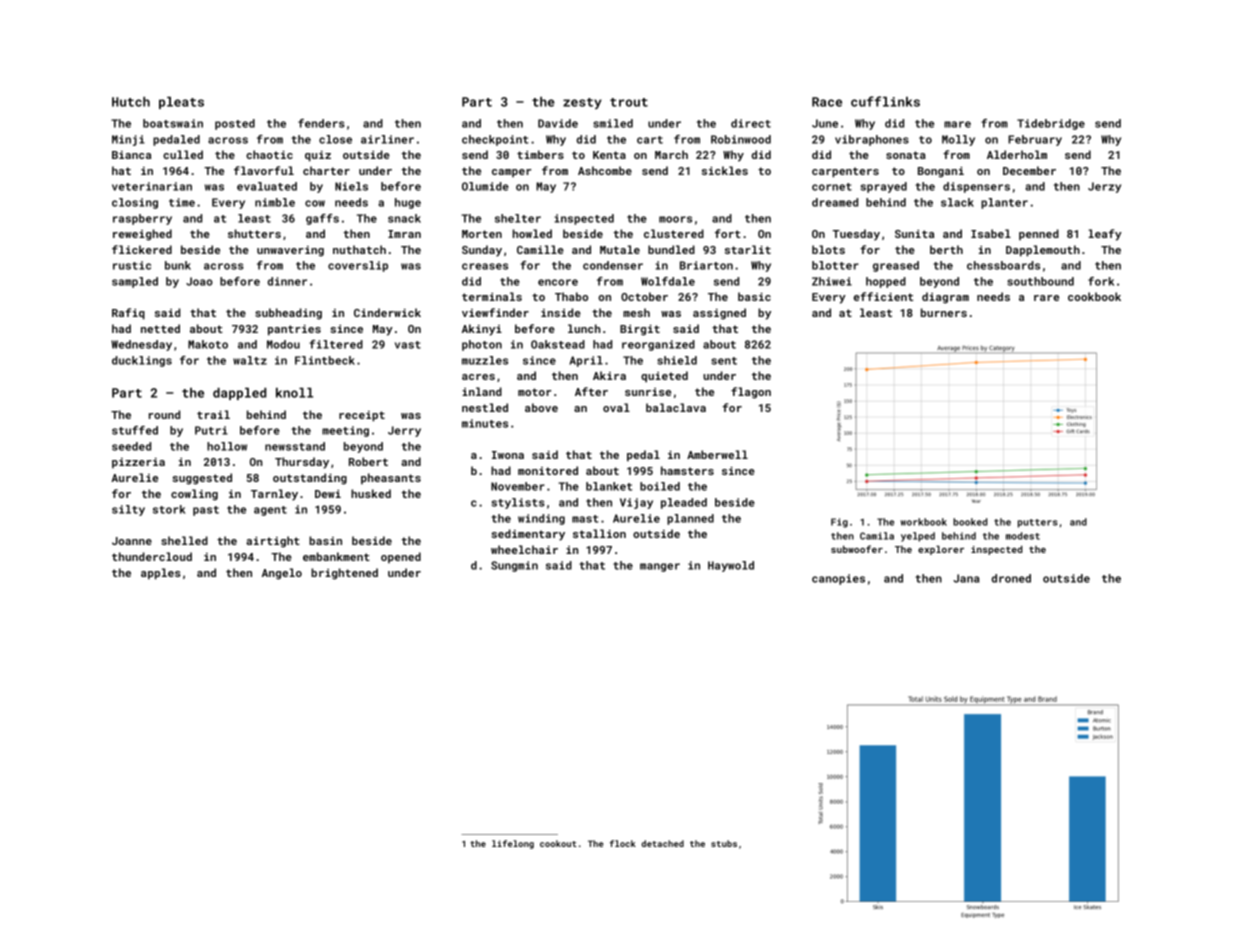  What do you see at coordinates (1094, 296) in the screenshot?
I see `cookbook` at bounding box center [1094, 296].
